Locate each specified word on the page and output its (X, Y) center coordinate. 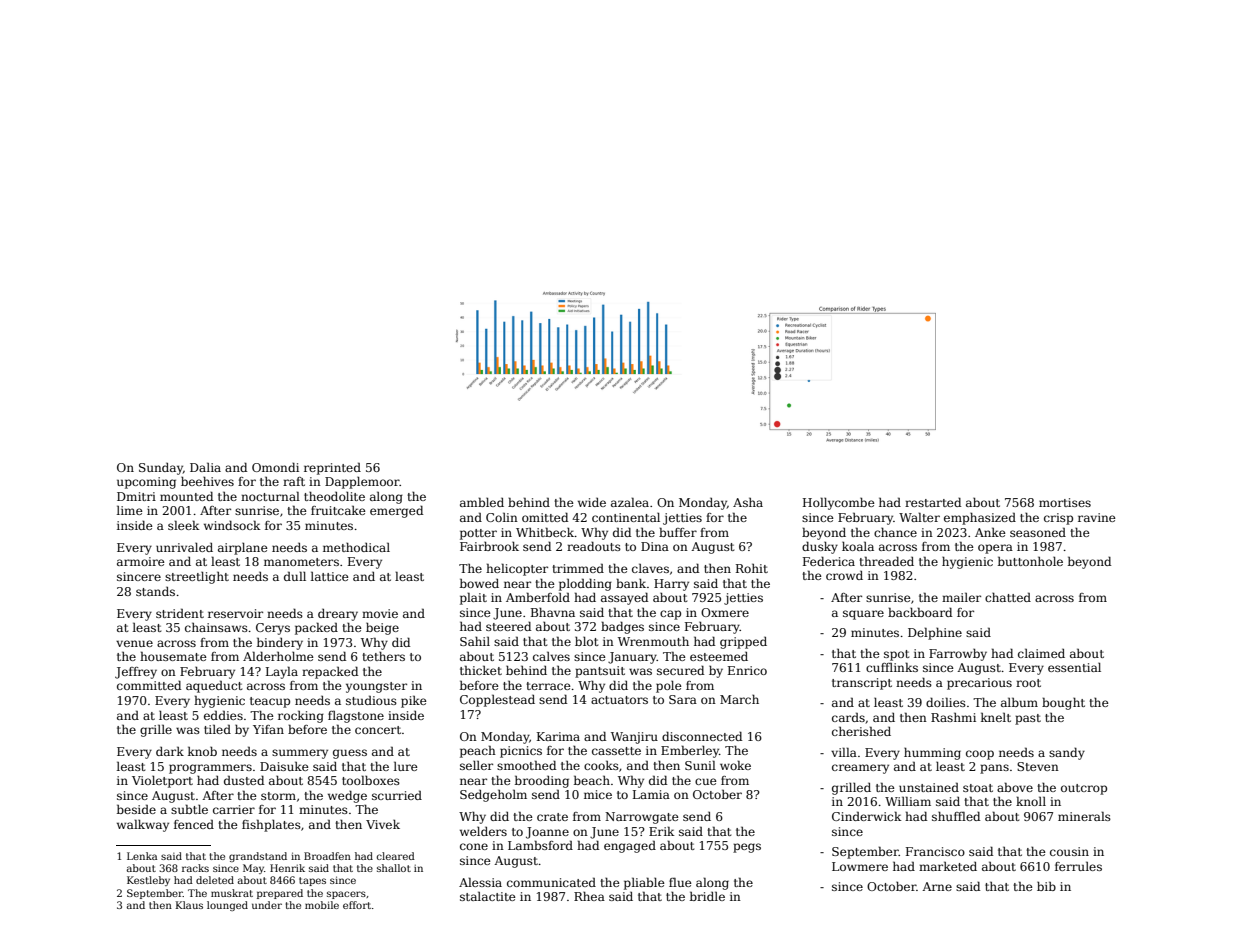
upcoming (146, 483)
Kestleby (148, 881)
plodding (585, 584)
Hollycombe (839, 503)
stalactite (488, 896)
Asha (748, 502)
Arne (937, 886)
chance (895, 532)
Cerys (273, 629)
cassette (616, 751)
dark (170, 751)
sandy (1067, 753)
